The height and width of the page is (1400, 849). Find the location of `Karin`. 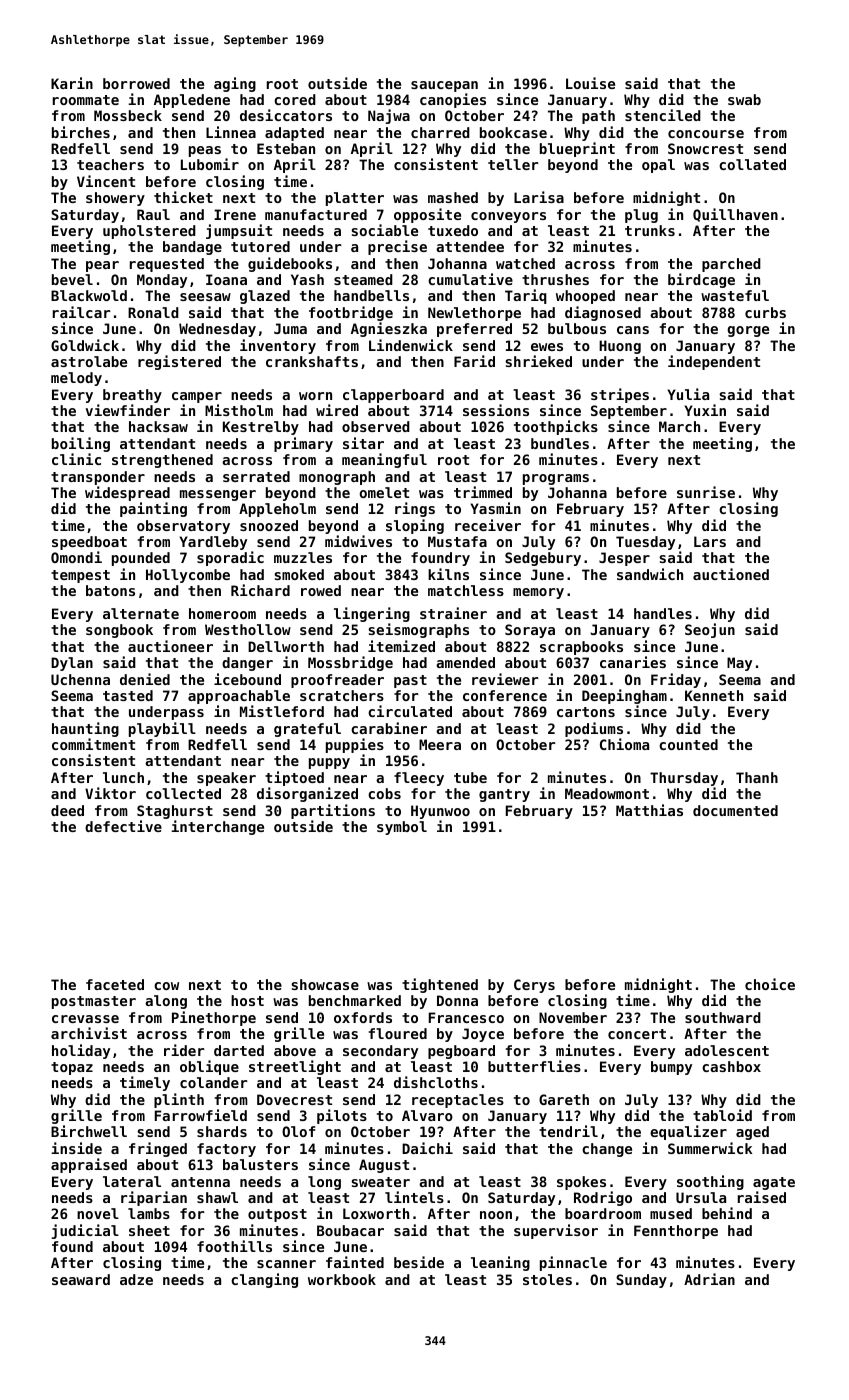

Karin is located at coordinates (72, 83).
